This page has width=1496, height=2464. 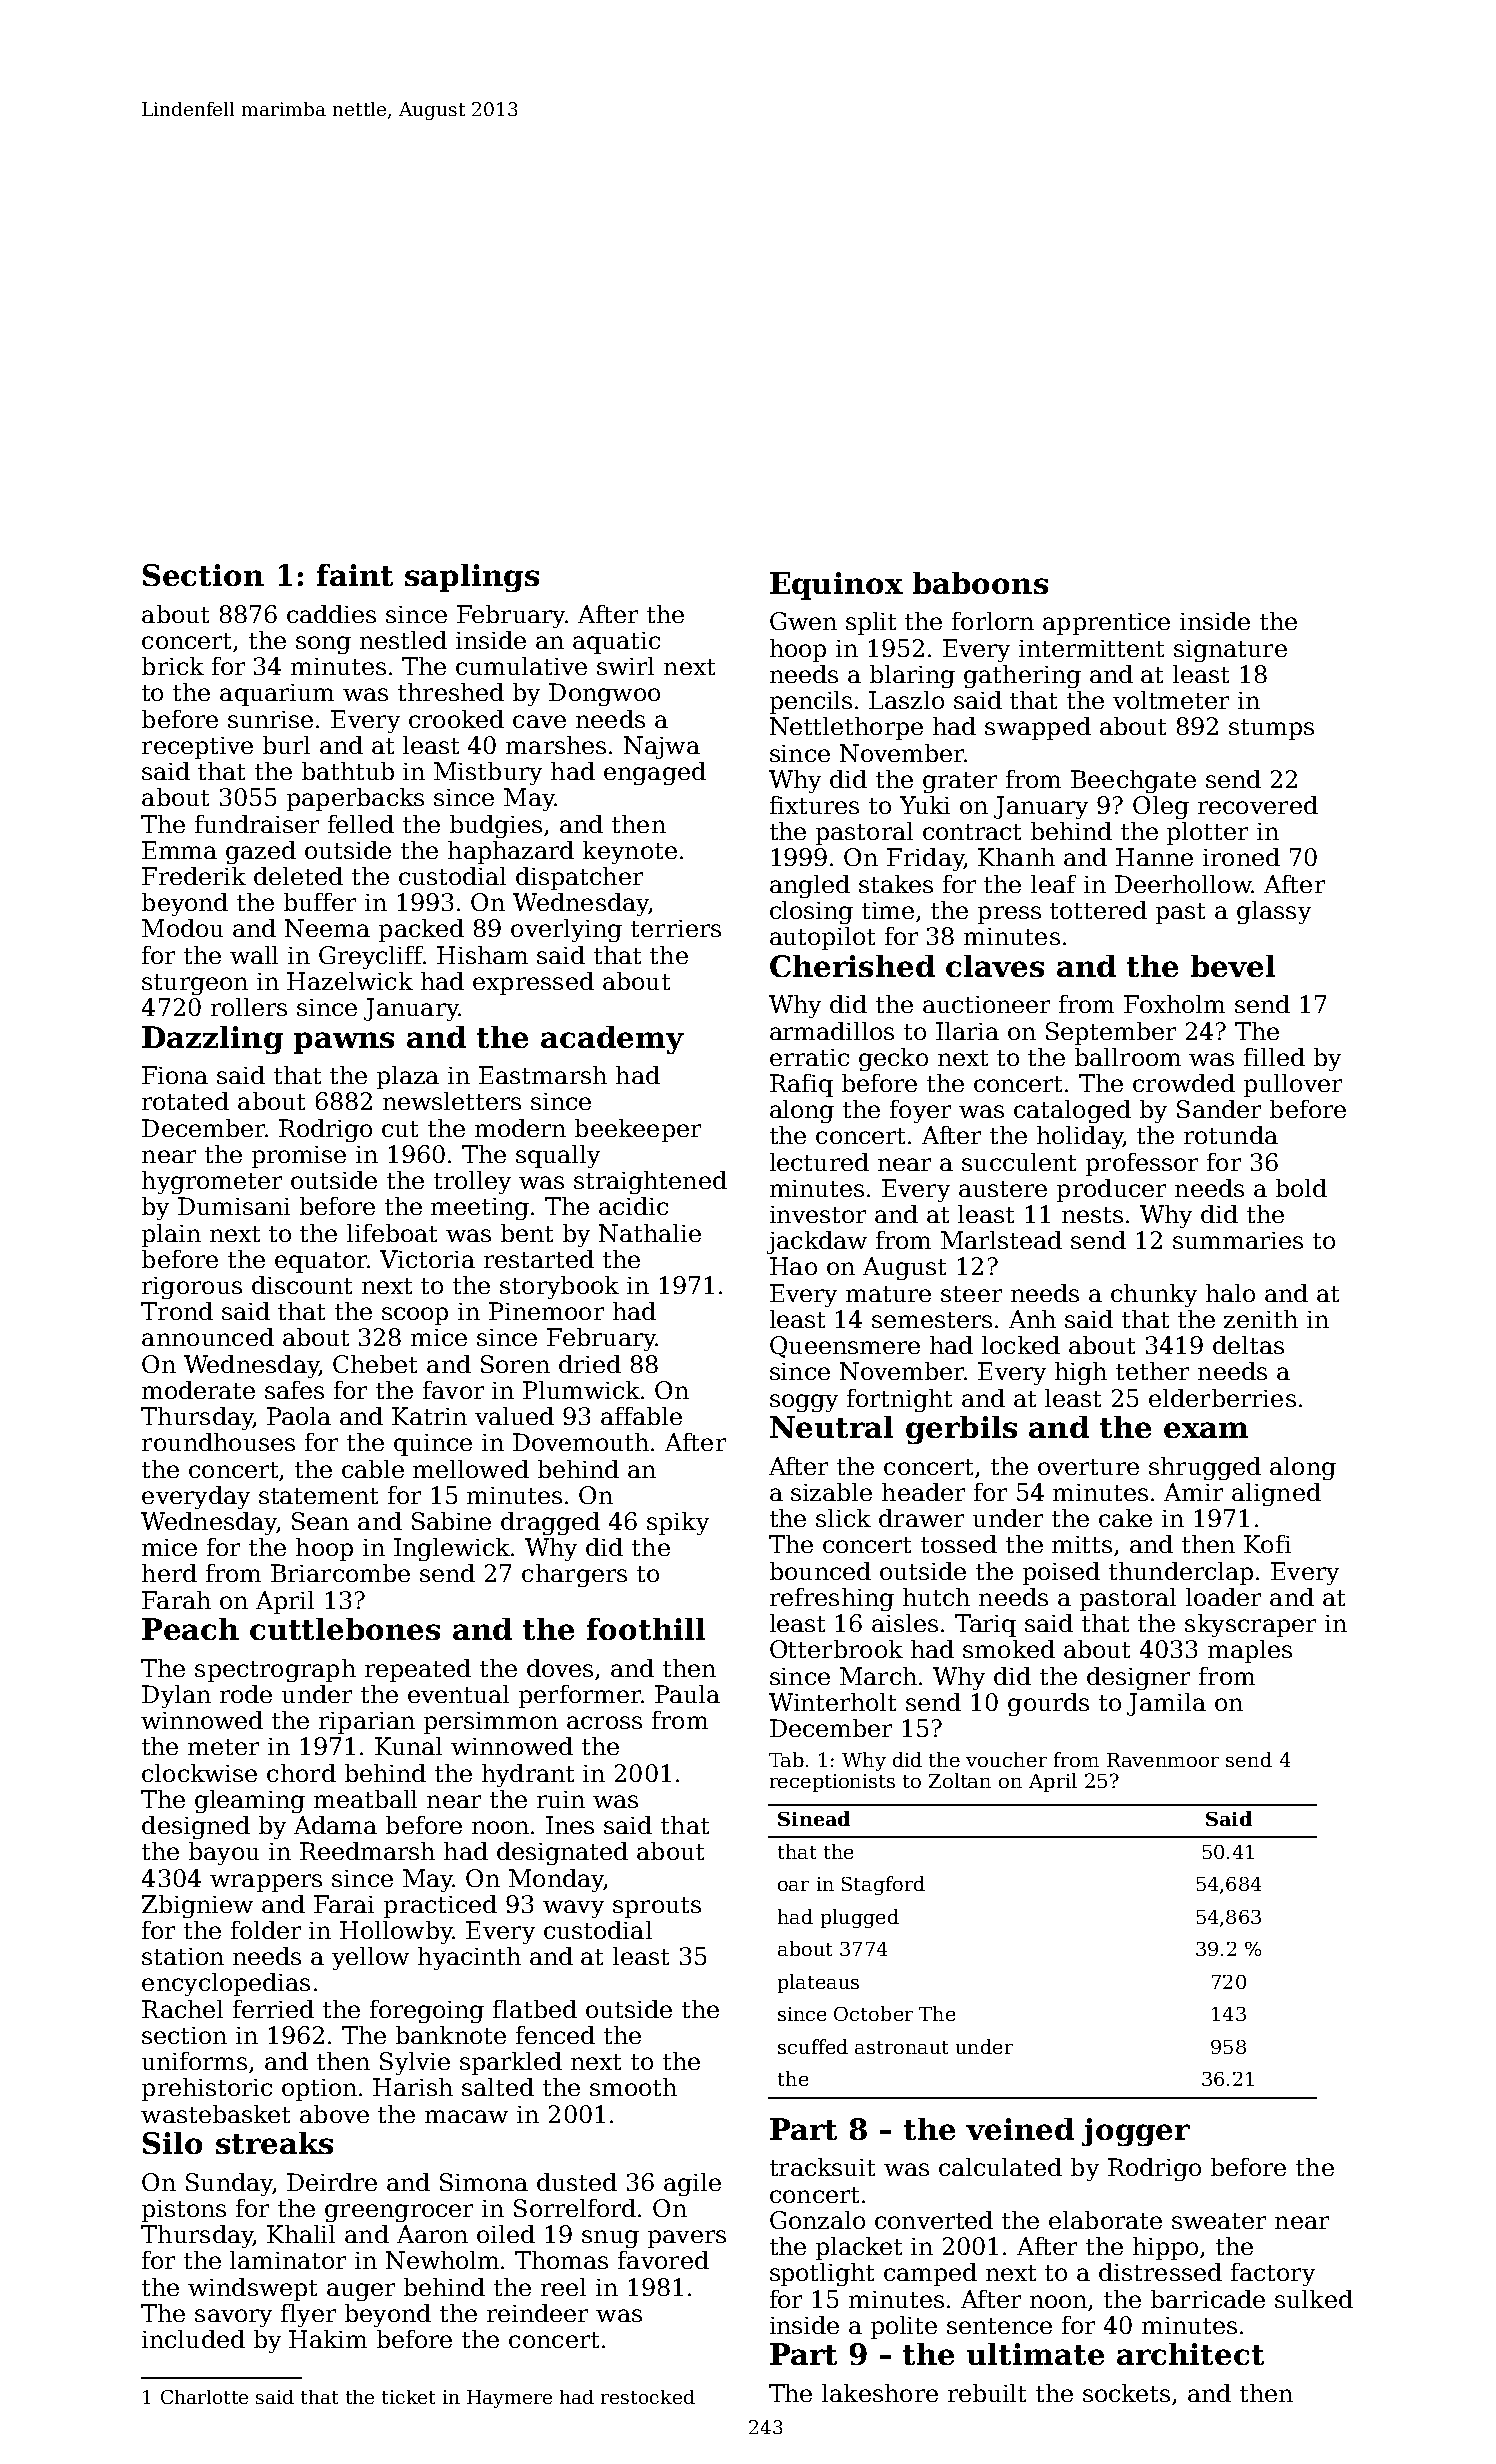 What do you see at coordinates (1163, 1760) in the page?
I see `Ravenmoor` at bounding box center [1163, 1760].
